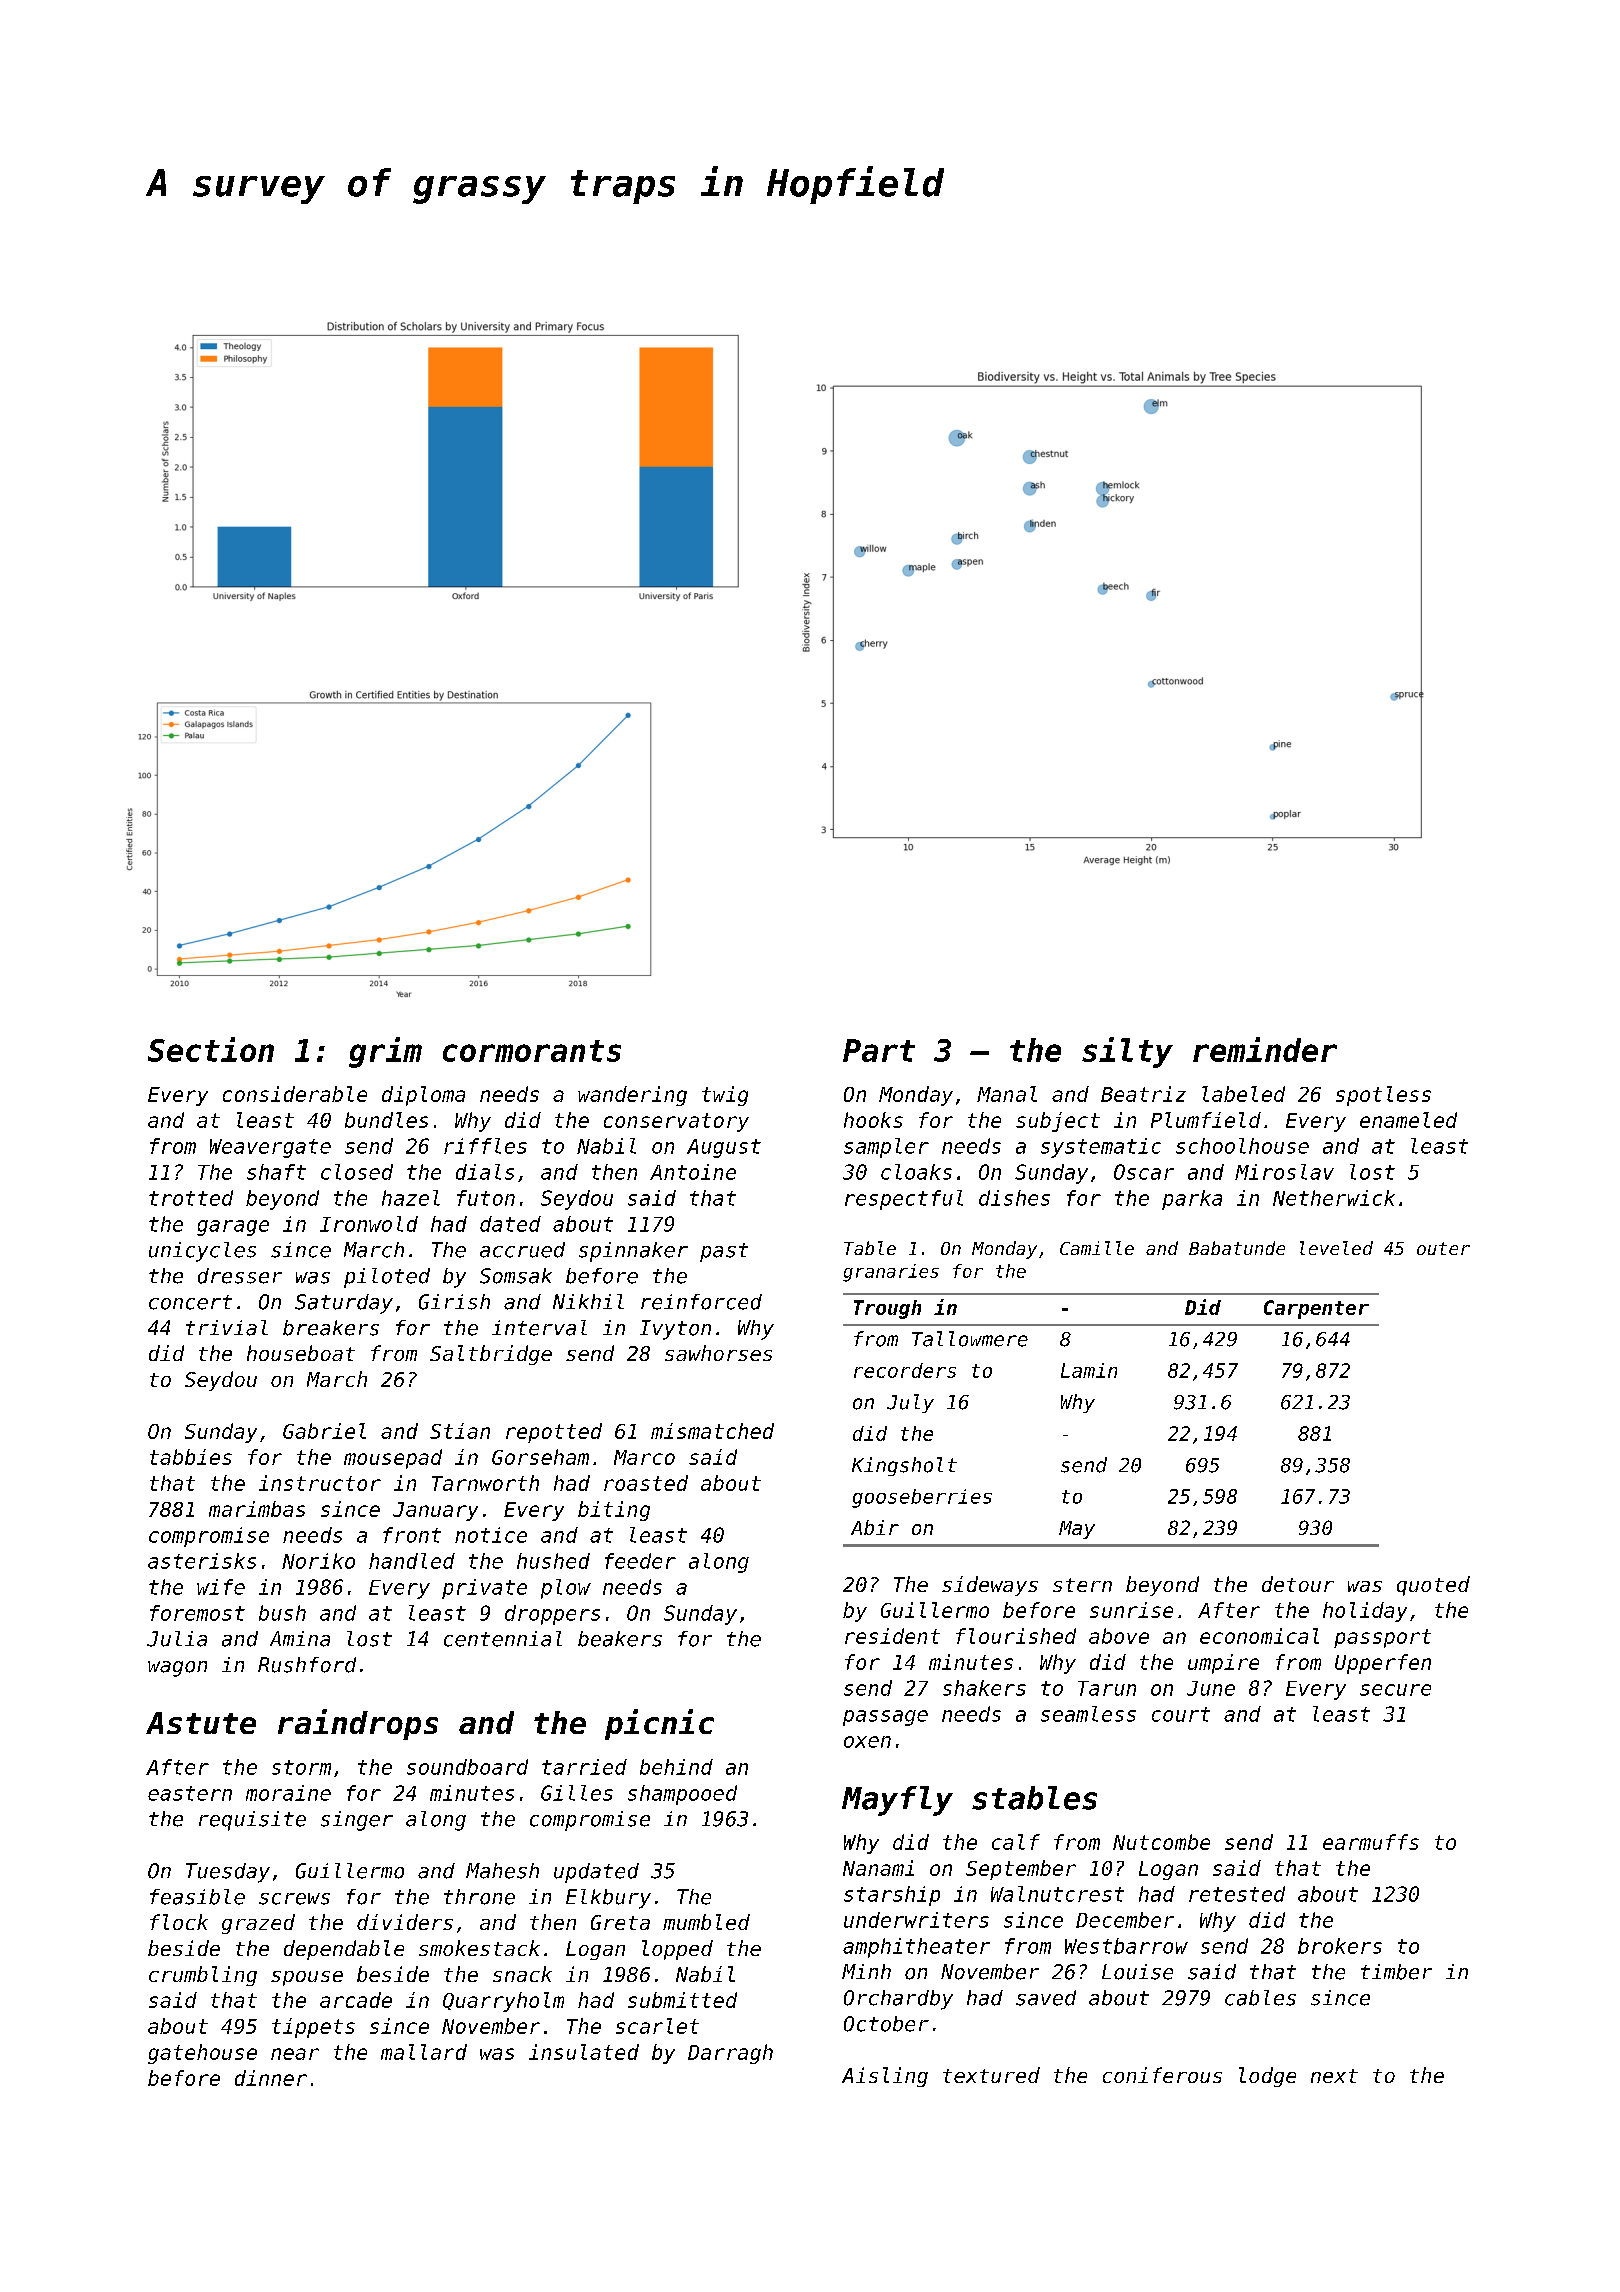 Image resolution: width=1620 pixels, height=2292 pixels. What do you see at coordinates (295, 1094) in the screenshot?
I see `considerable` at bounding box center [295, 1094].
